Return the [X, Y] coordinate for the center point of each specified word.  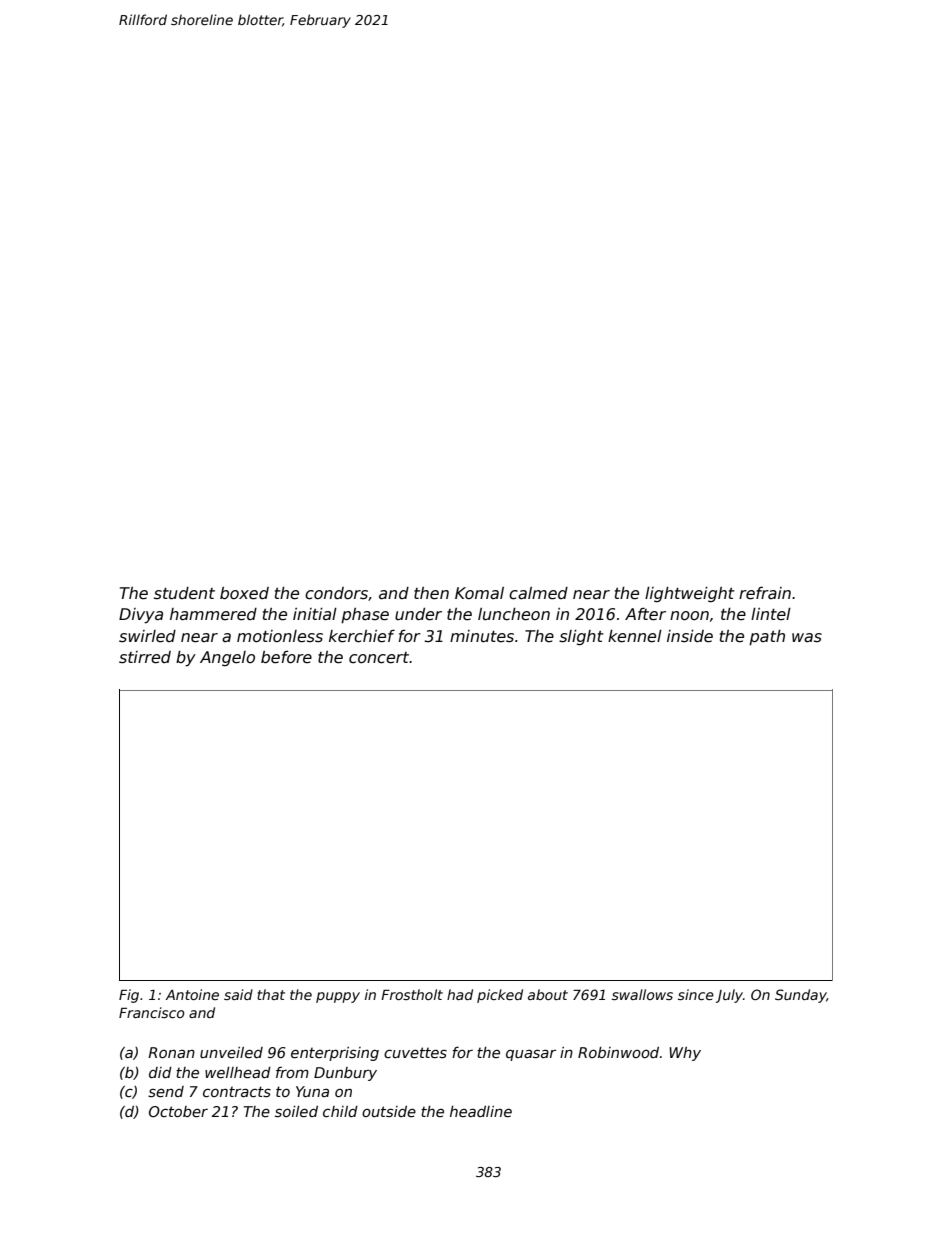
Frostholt [412, 994]
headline [481, 1111]
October [178, 1111]
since [696, 994]
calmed [538, 593]
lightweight [690, 594]
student [184, 593]
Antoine [192, 994]
